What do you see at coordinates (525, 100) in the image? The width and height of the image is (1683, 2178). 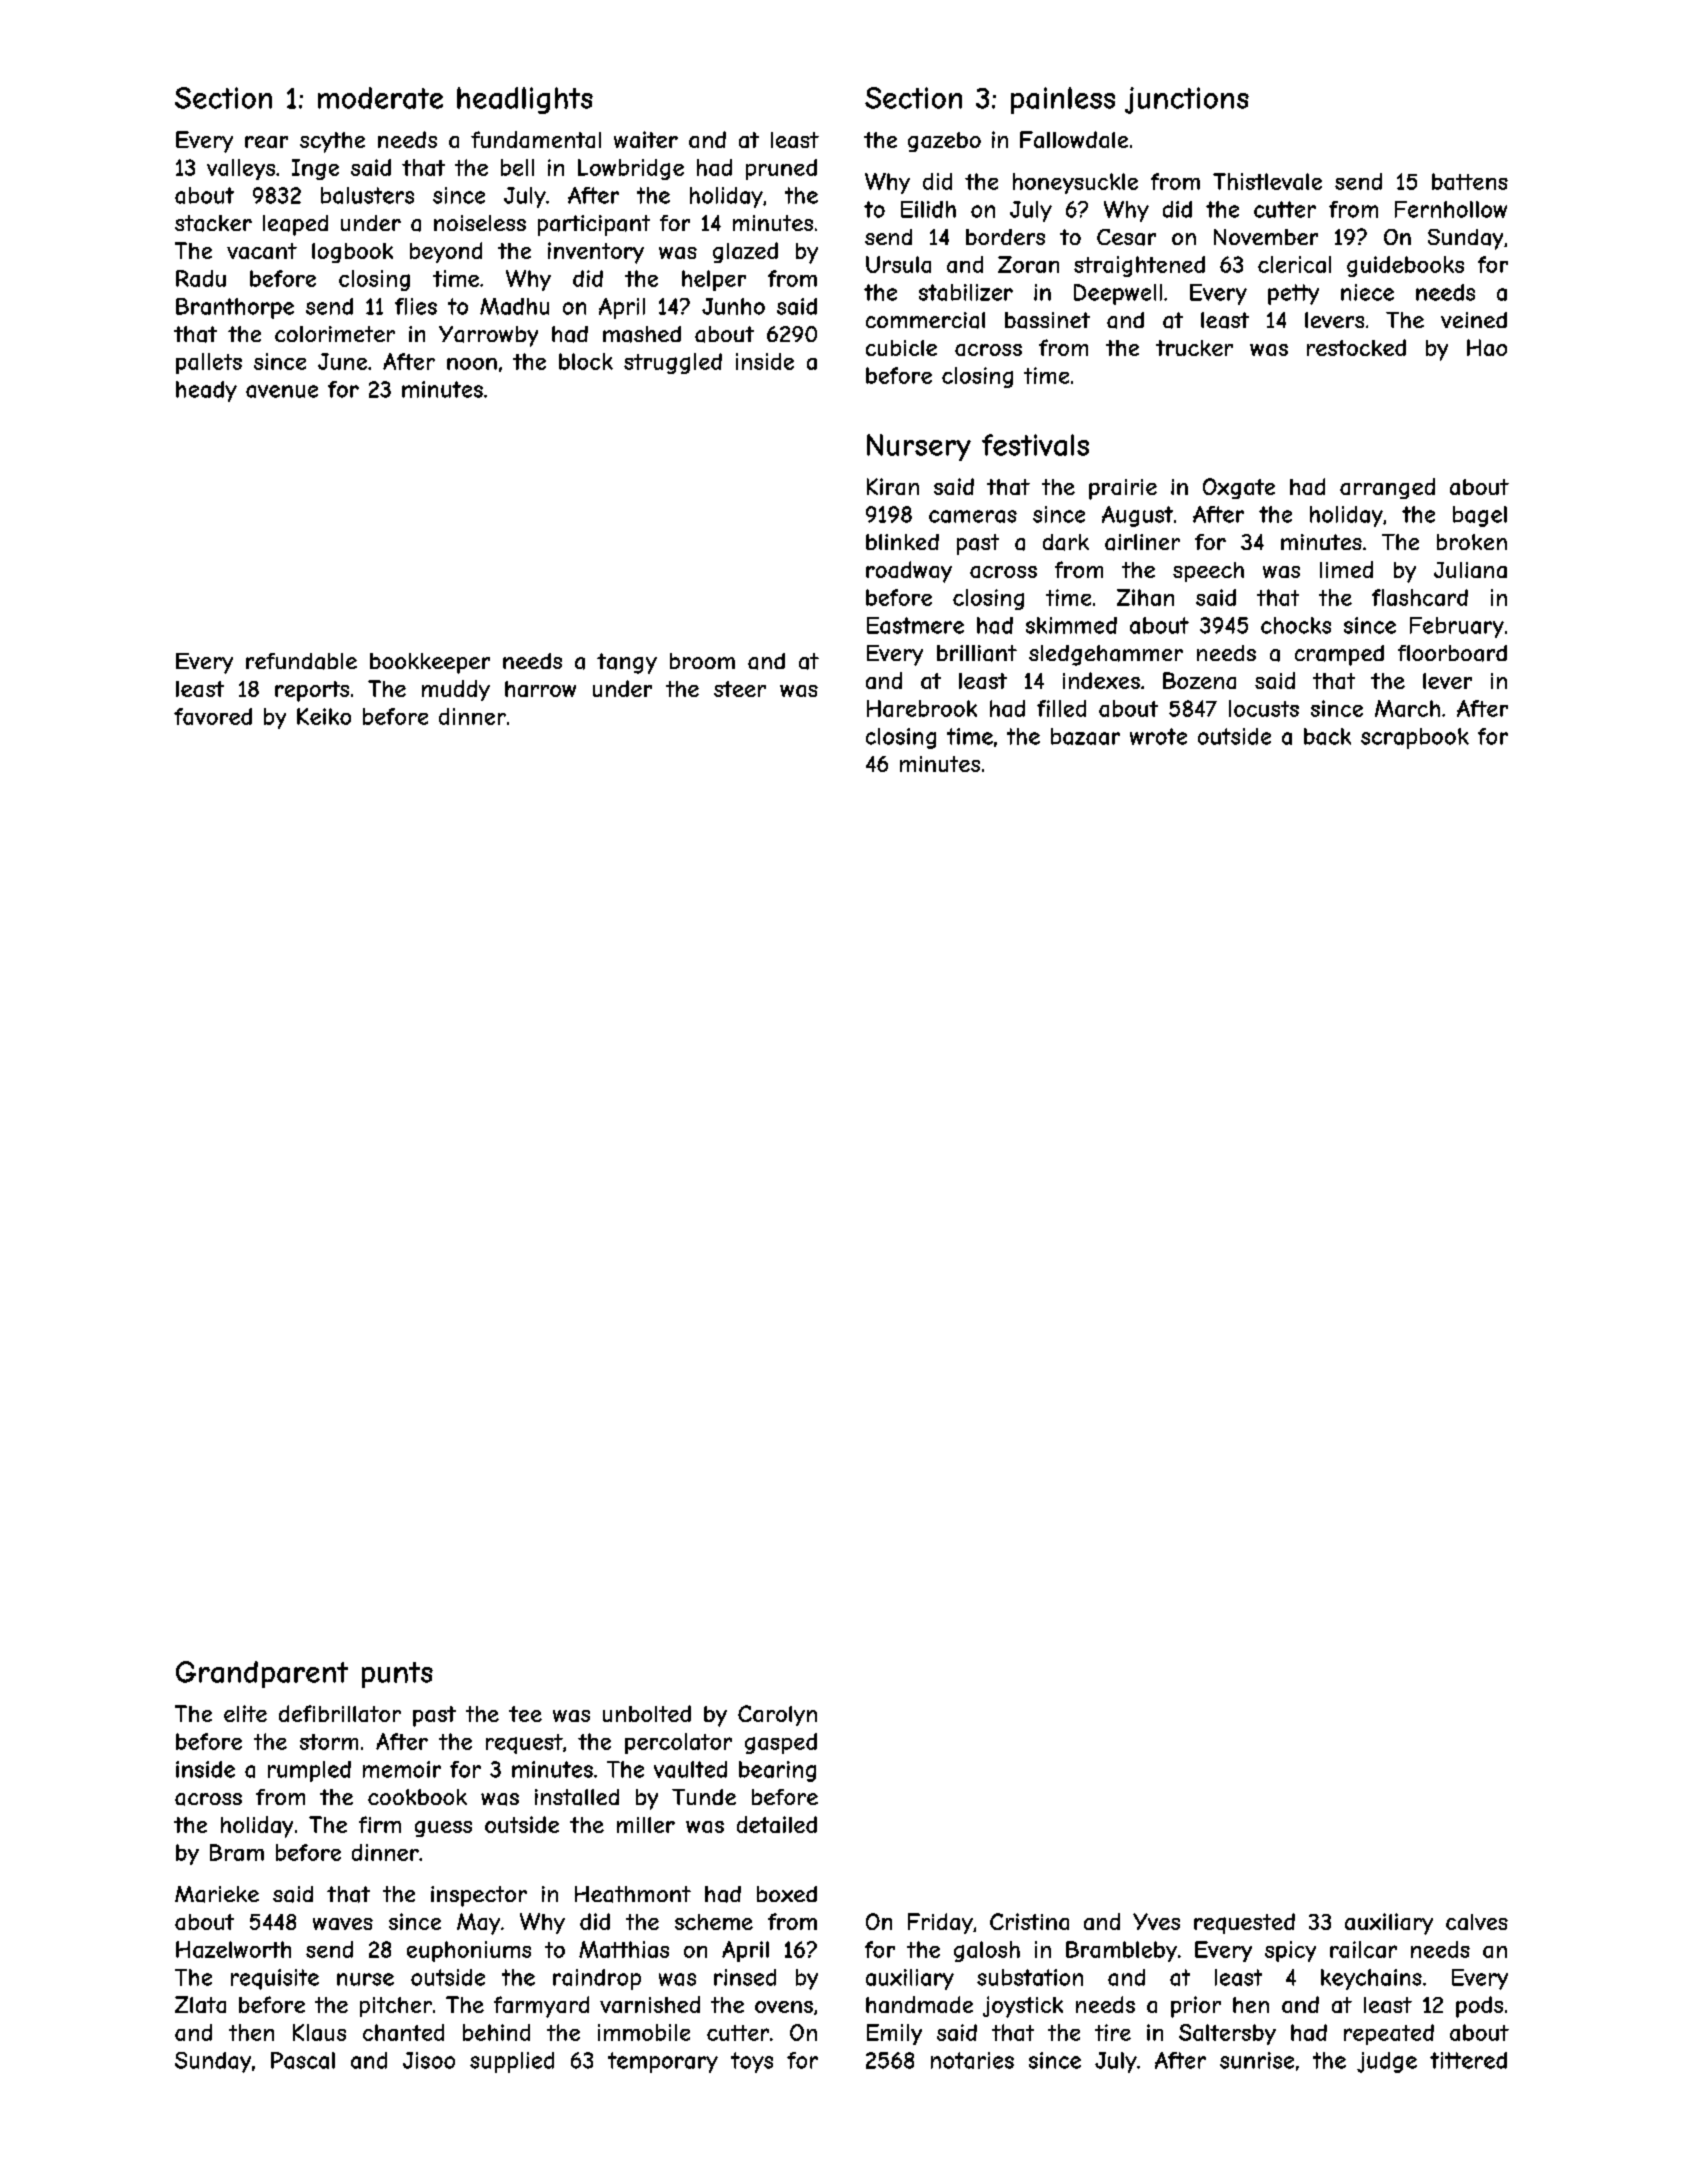 I see `headlights` at bounding box center [525, 100].
